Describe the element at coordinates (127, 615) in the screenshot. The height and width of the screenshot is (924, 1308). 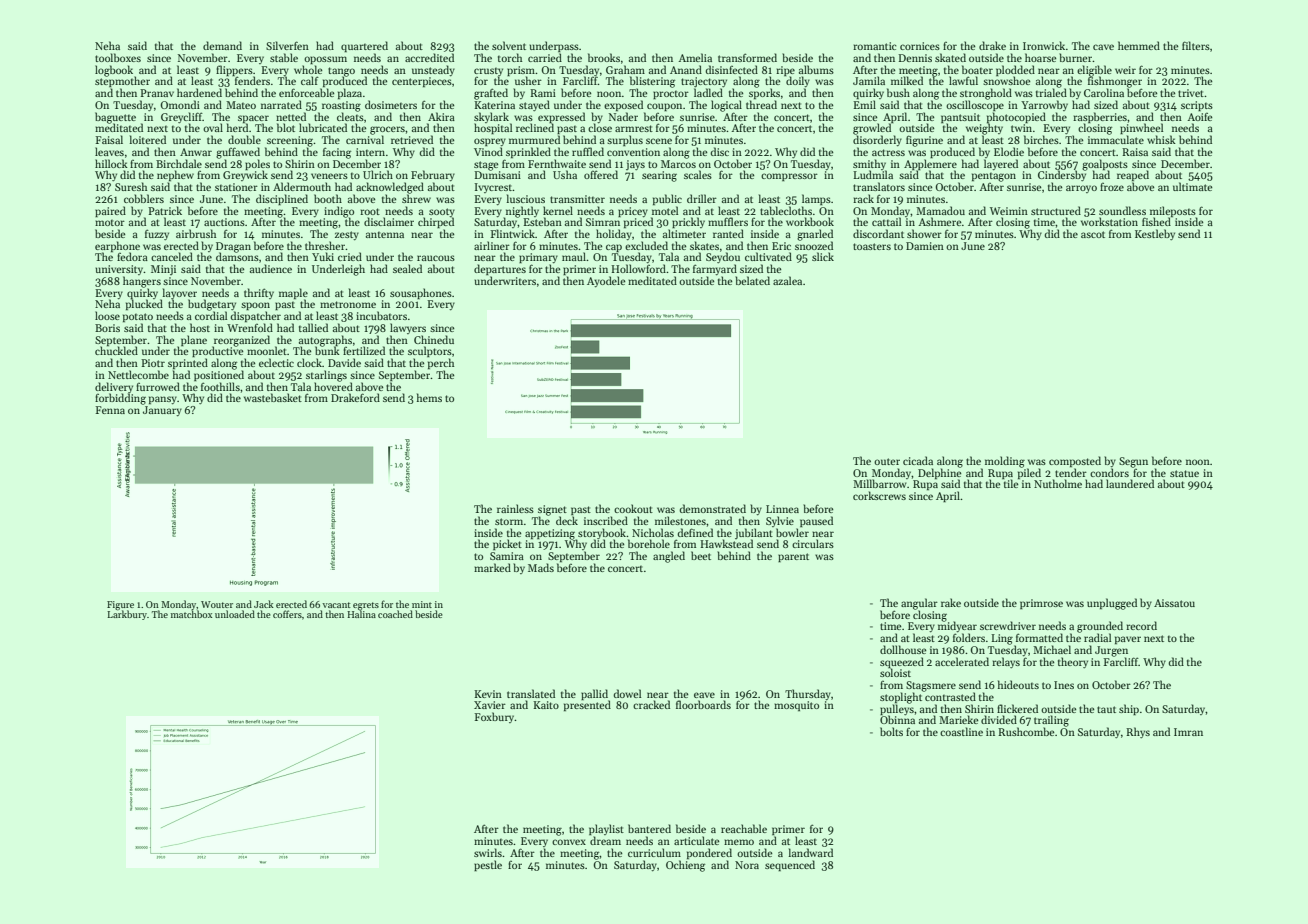
I see `Larkbury` at that location.
